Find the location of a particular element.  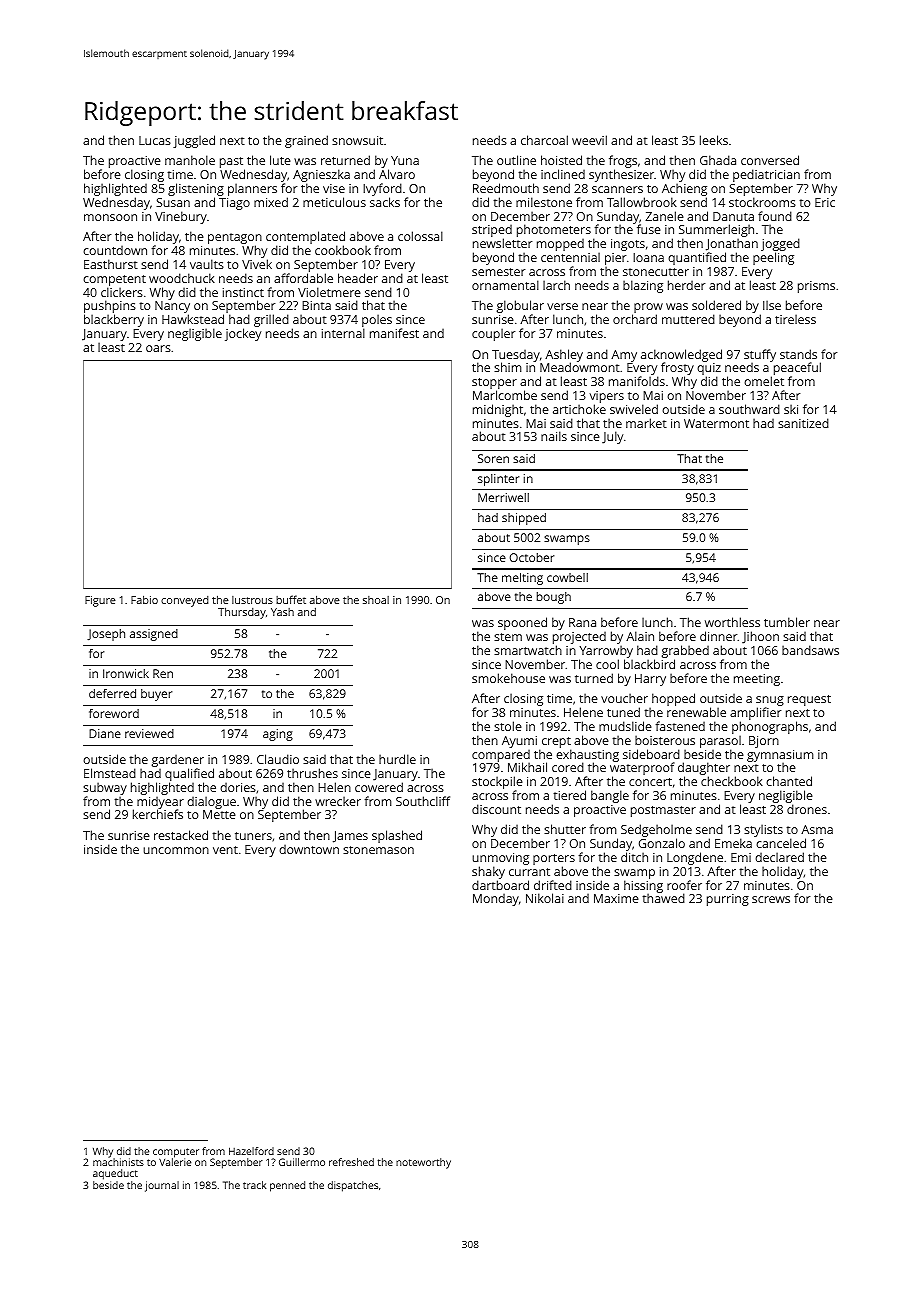

cowbell is located at coordinates (567, 577).
